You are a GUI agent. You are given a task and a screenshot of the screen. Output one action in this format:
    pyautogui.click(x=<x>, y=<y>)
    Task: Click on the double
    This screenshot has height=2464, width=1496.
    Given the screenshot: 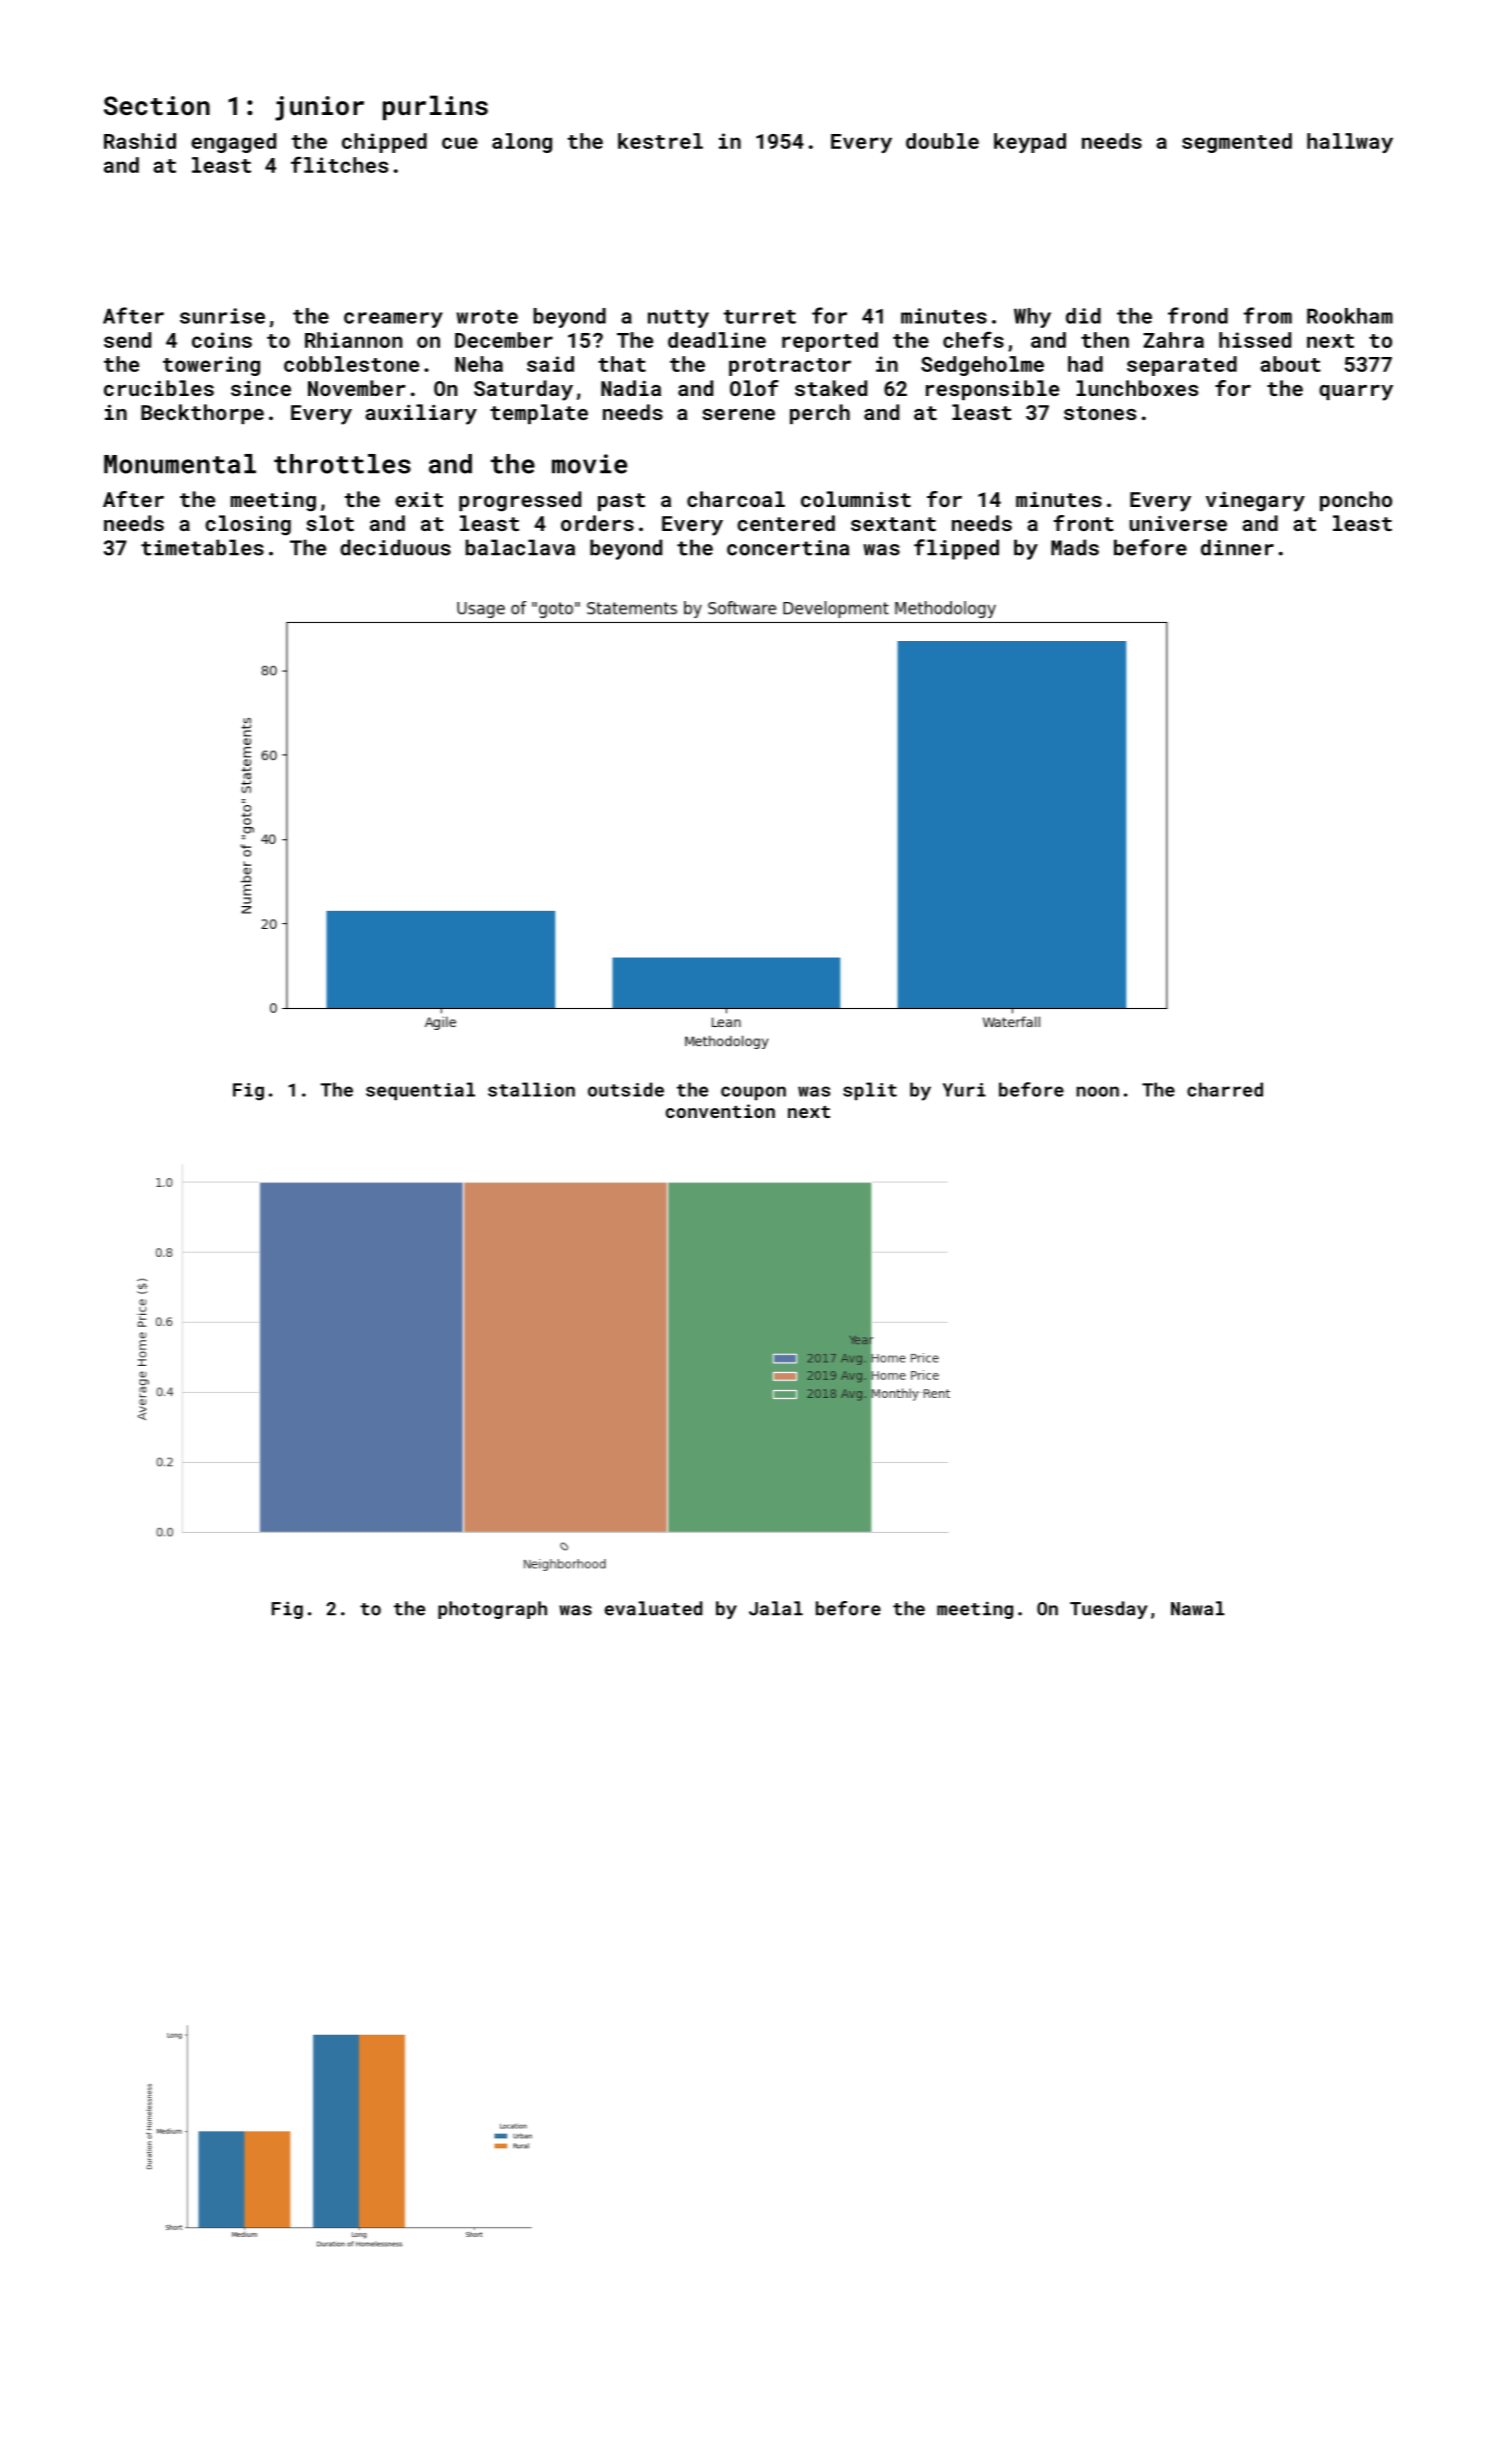 What is the action you would take?
    pyautogui.click(x=942, y=141)
